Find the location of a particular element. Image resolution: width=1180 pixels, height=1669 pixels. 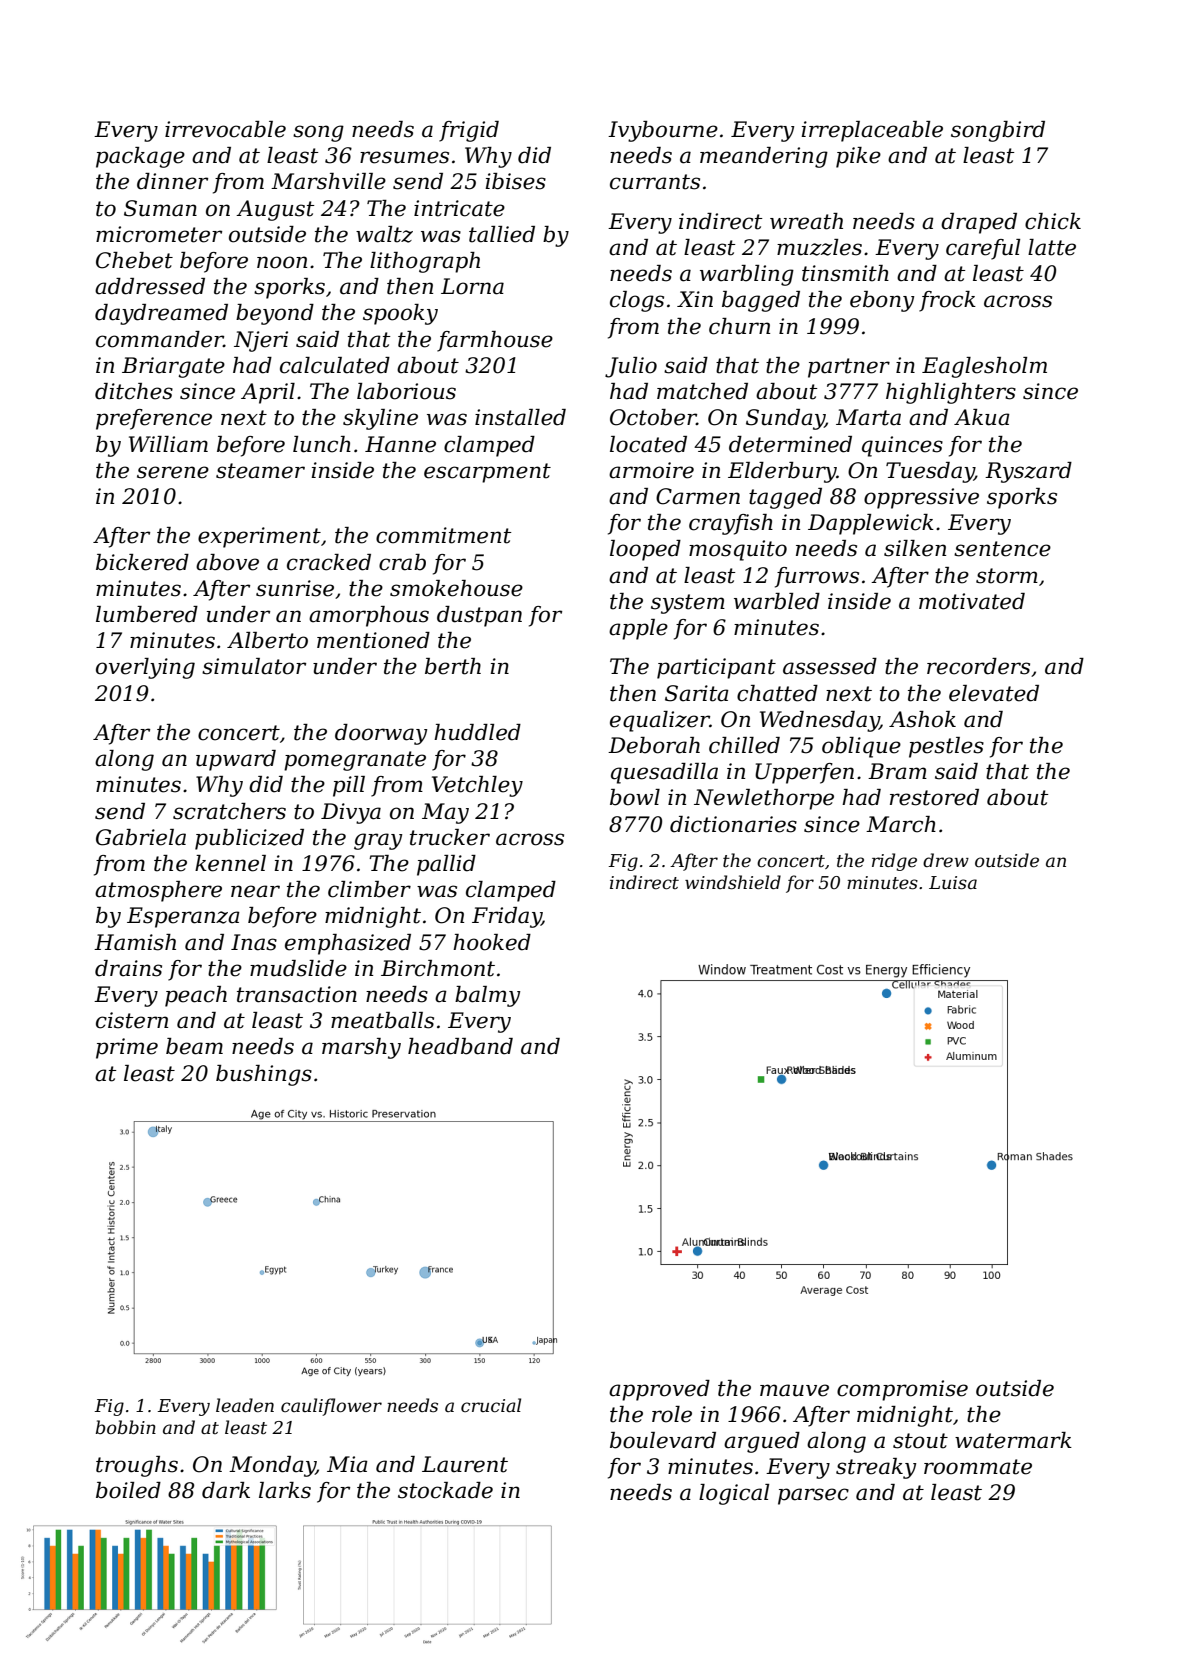

bobbin is located at coordinates (126, 1427).
